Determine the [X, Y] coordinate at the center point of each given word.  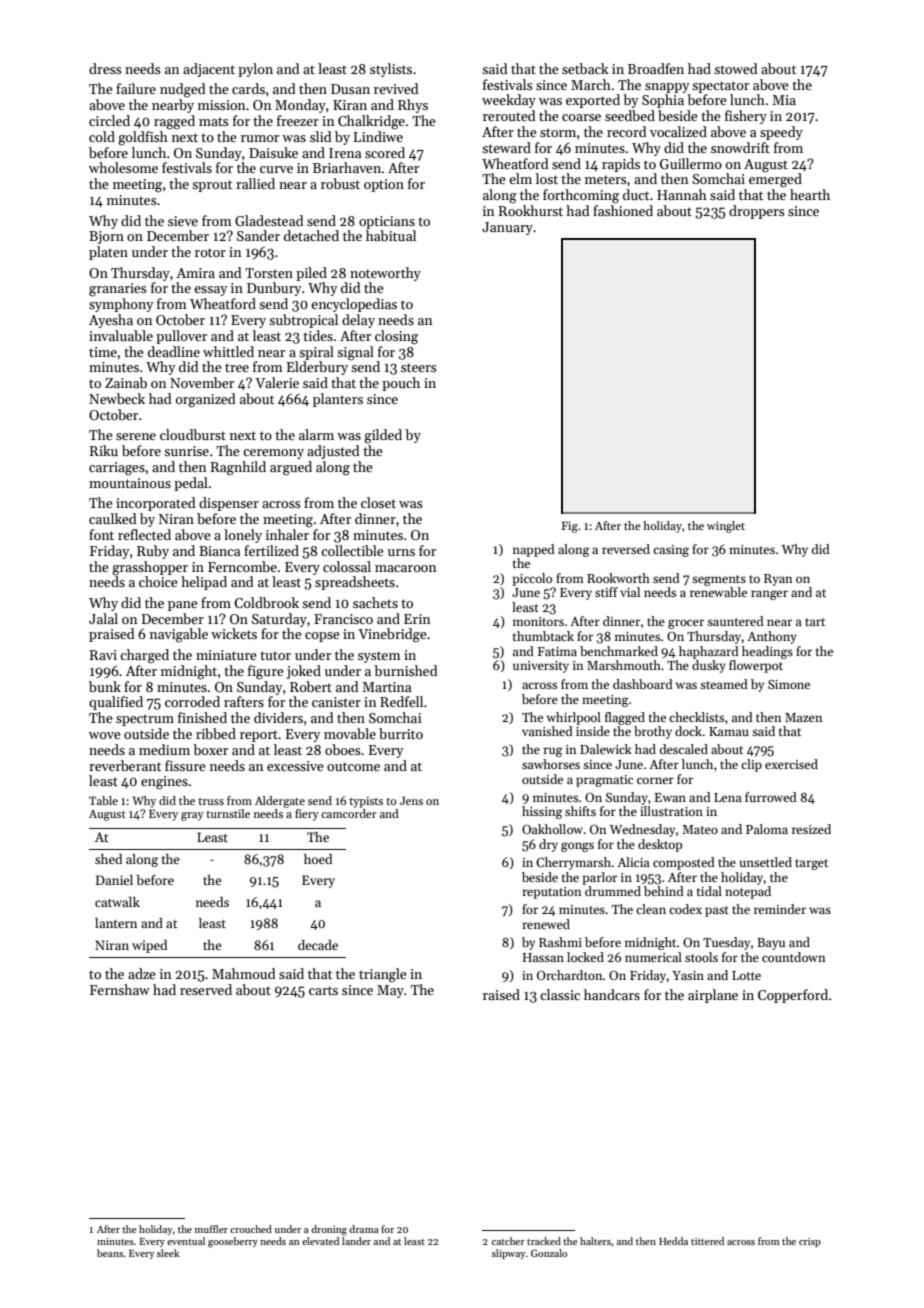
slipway [509, 1254]
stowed [736, 68]
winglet [726, 527]
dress [105, 68]
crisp [810, 1242]
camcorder [348, 813]
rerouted [509, 115]
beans [110, 1253]
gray [192, 816]
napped [534, 550]
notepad [748, 892]
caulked [113, 518]
